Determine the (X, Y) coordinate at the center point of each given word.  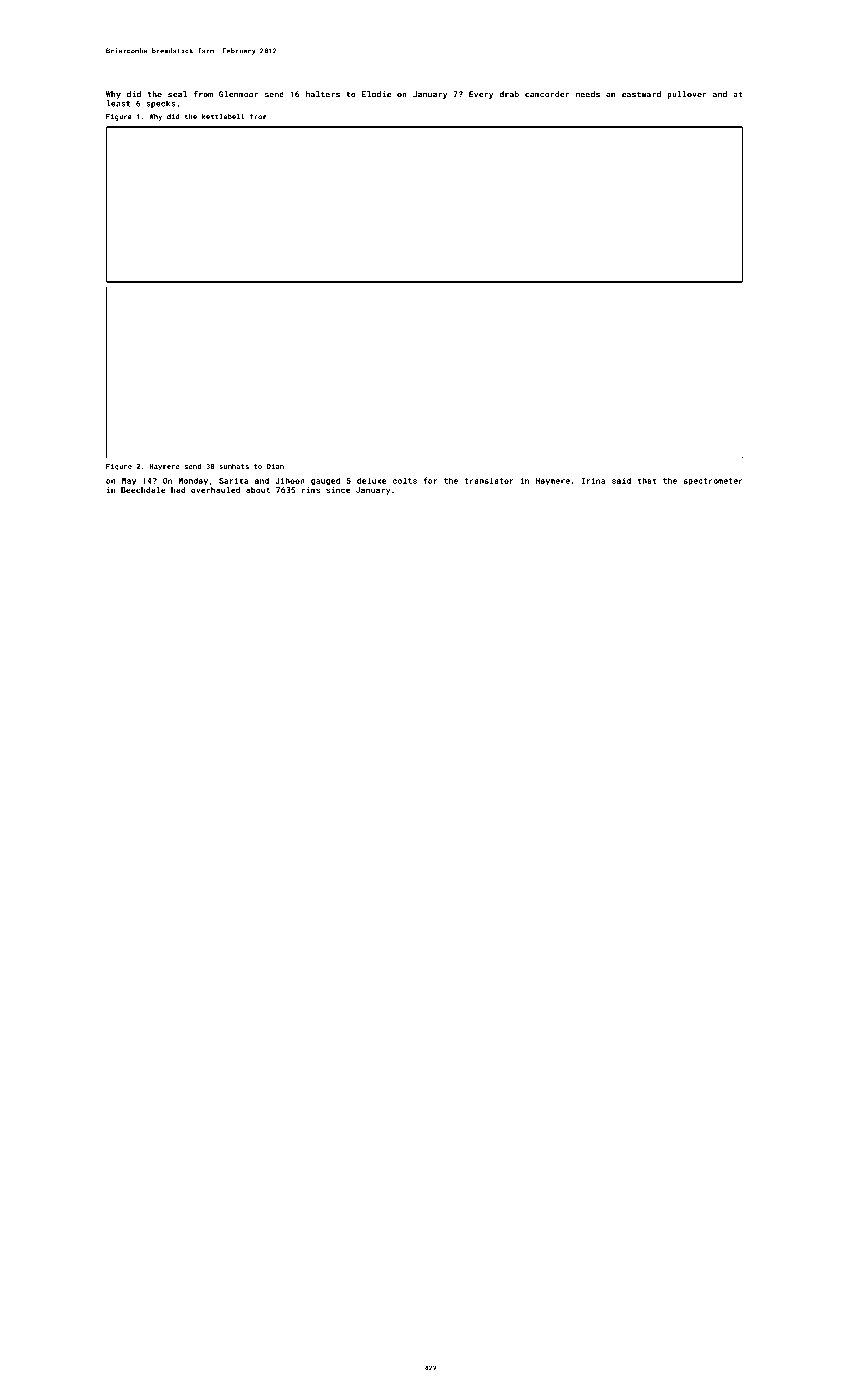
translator (489, 480)
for (430, 480)
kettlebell (223, 117)
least (118, 103)
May (129, 482)
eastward (641, 94)
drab (509, 94)
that (647, 480)
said (621, 480)
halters (323, 94)
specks (161, 104)
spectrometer (713, 482)
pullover (687, 95)
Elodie (376, 94)
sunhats (234, 466)
